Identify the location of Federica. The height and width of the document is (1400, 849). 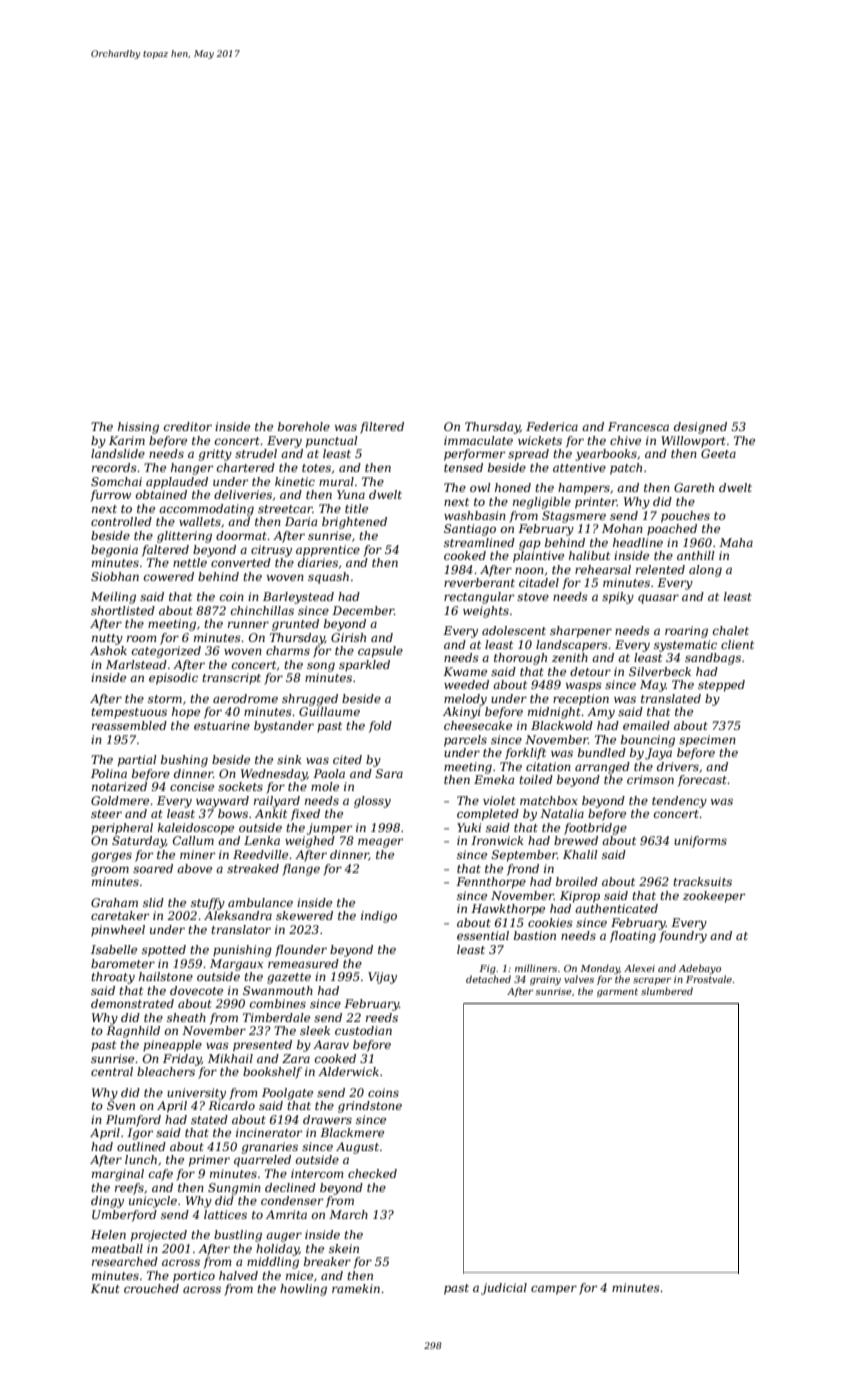
(552, 426).
